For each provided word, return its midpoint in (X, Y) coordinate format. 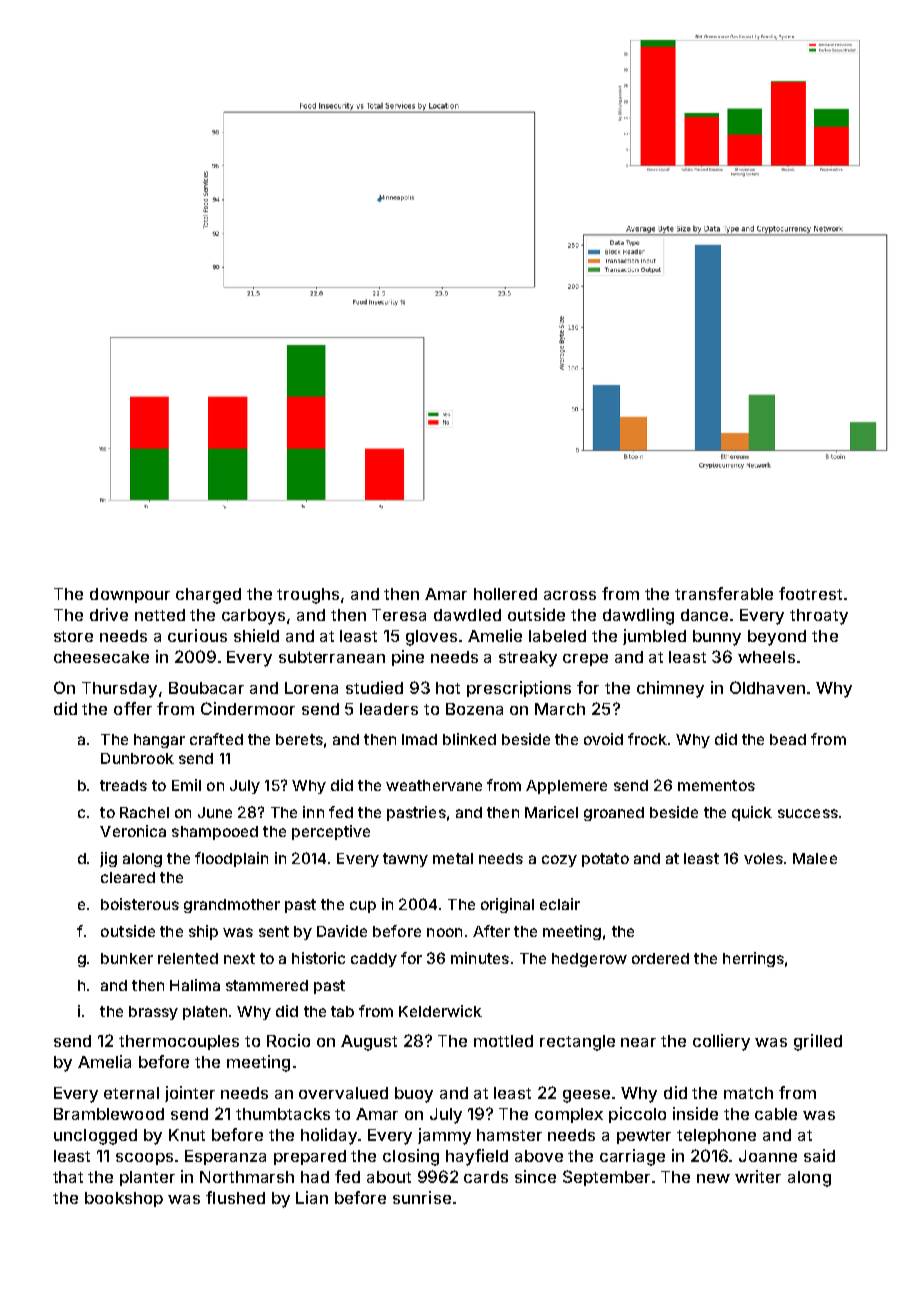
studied (374, 687)
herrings (753, 959)
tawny (405, 860)
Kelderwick (440, 1011)
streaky (528, 659)
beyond (777, 638)
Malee (815, 858)
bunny (717, 638)
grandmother (232, 906)
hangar (159, 741)
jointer (190, 1094)
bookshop (124, 1199)
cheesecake (101, 657)
